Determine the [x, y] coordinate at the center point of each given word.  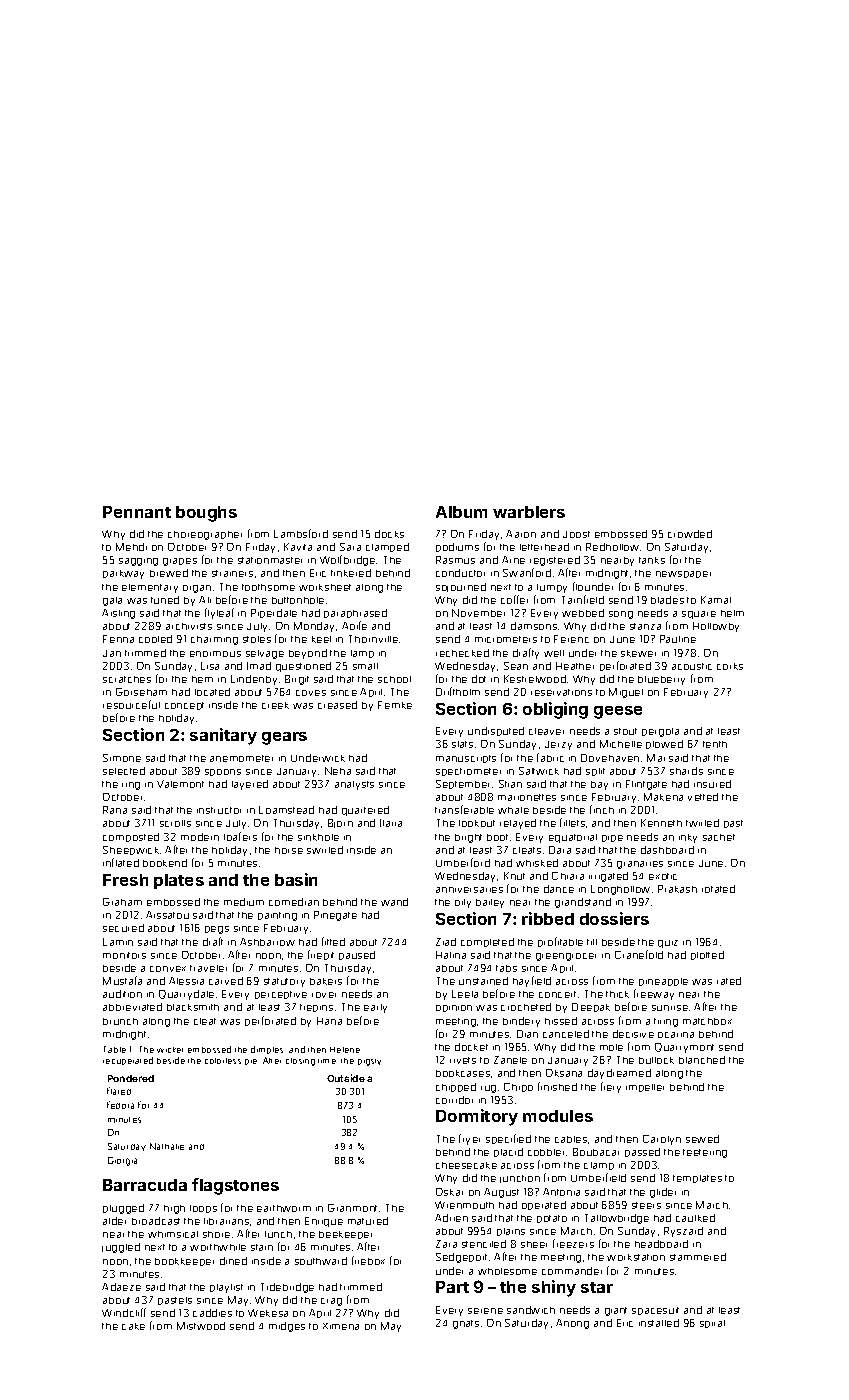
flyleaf [219, 613]
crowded [690, 534]
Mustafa [122, 980]
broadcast [156, 1221]
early [375, 1008]
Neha [338, 771]
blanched [702, 1060]
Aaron [521, 534]
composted [131, 837]
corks [730, 666]
